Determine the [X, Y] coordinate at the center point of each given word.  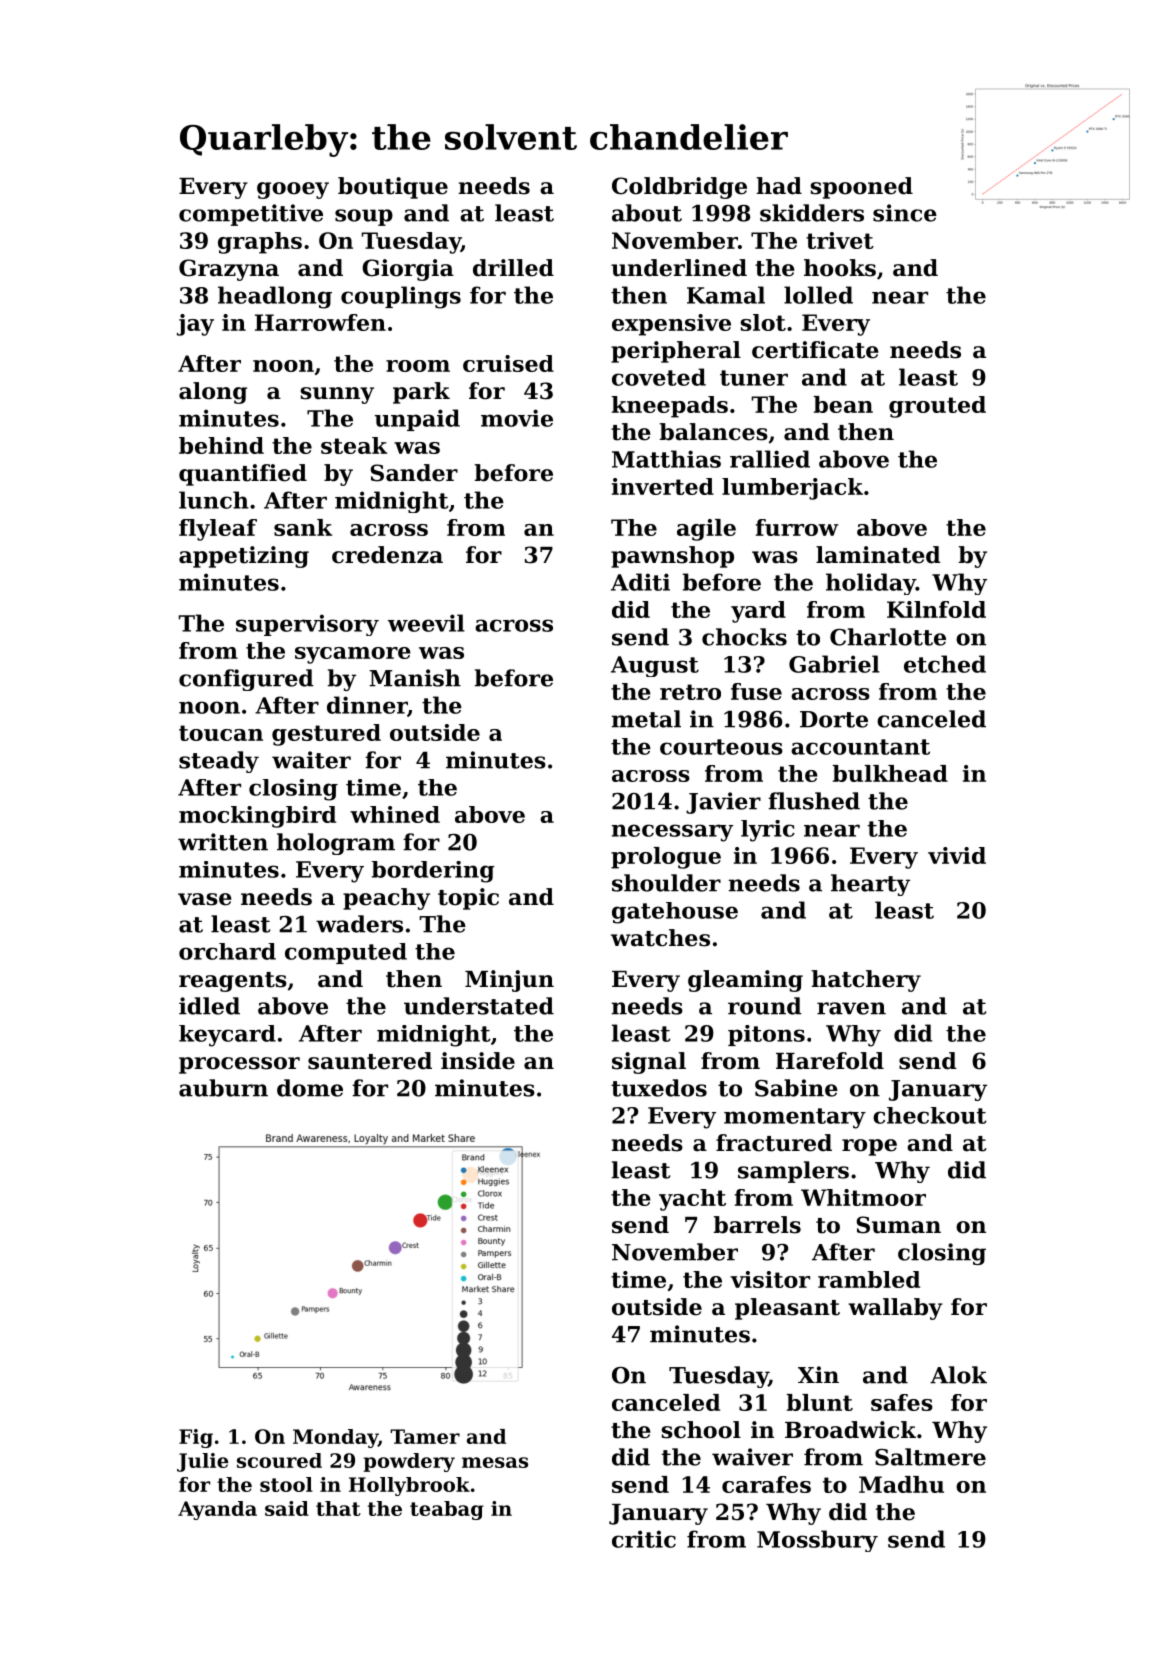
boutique [393, 188]
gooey [293, 190]
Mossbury [817, 1541]
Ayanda [217, 1510]
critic [644, 1539]
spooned [861, 188]
